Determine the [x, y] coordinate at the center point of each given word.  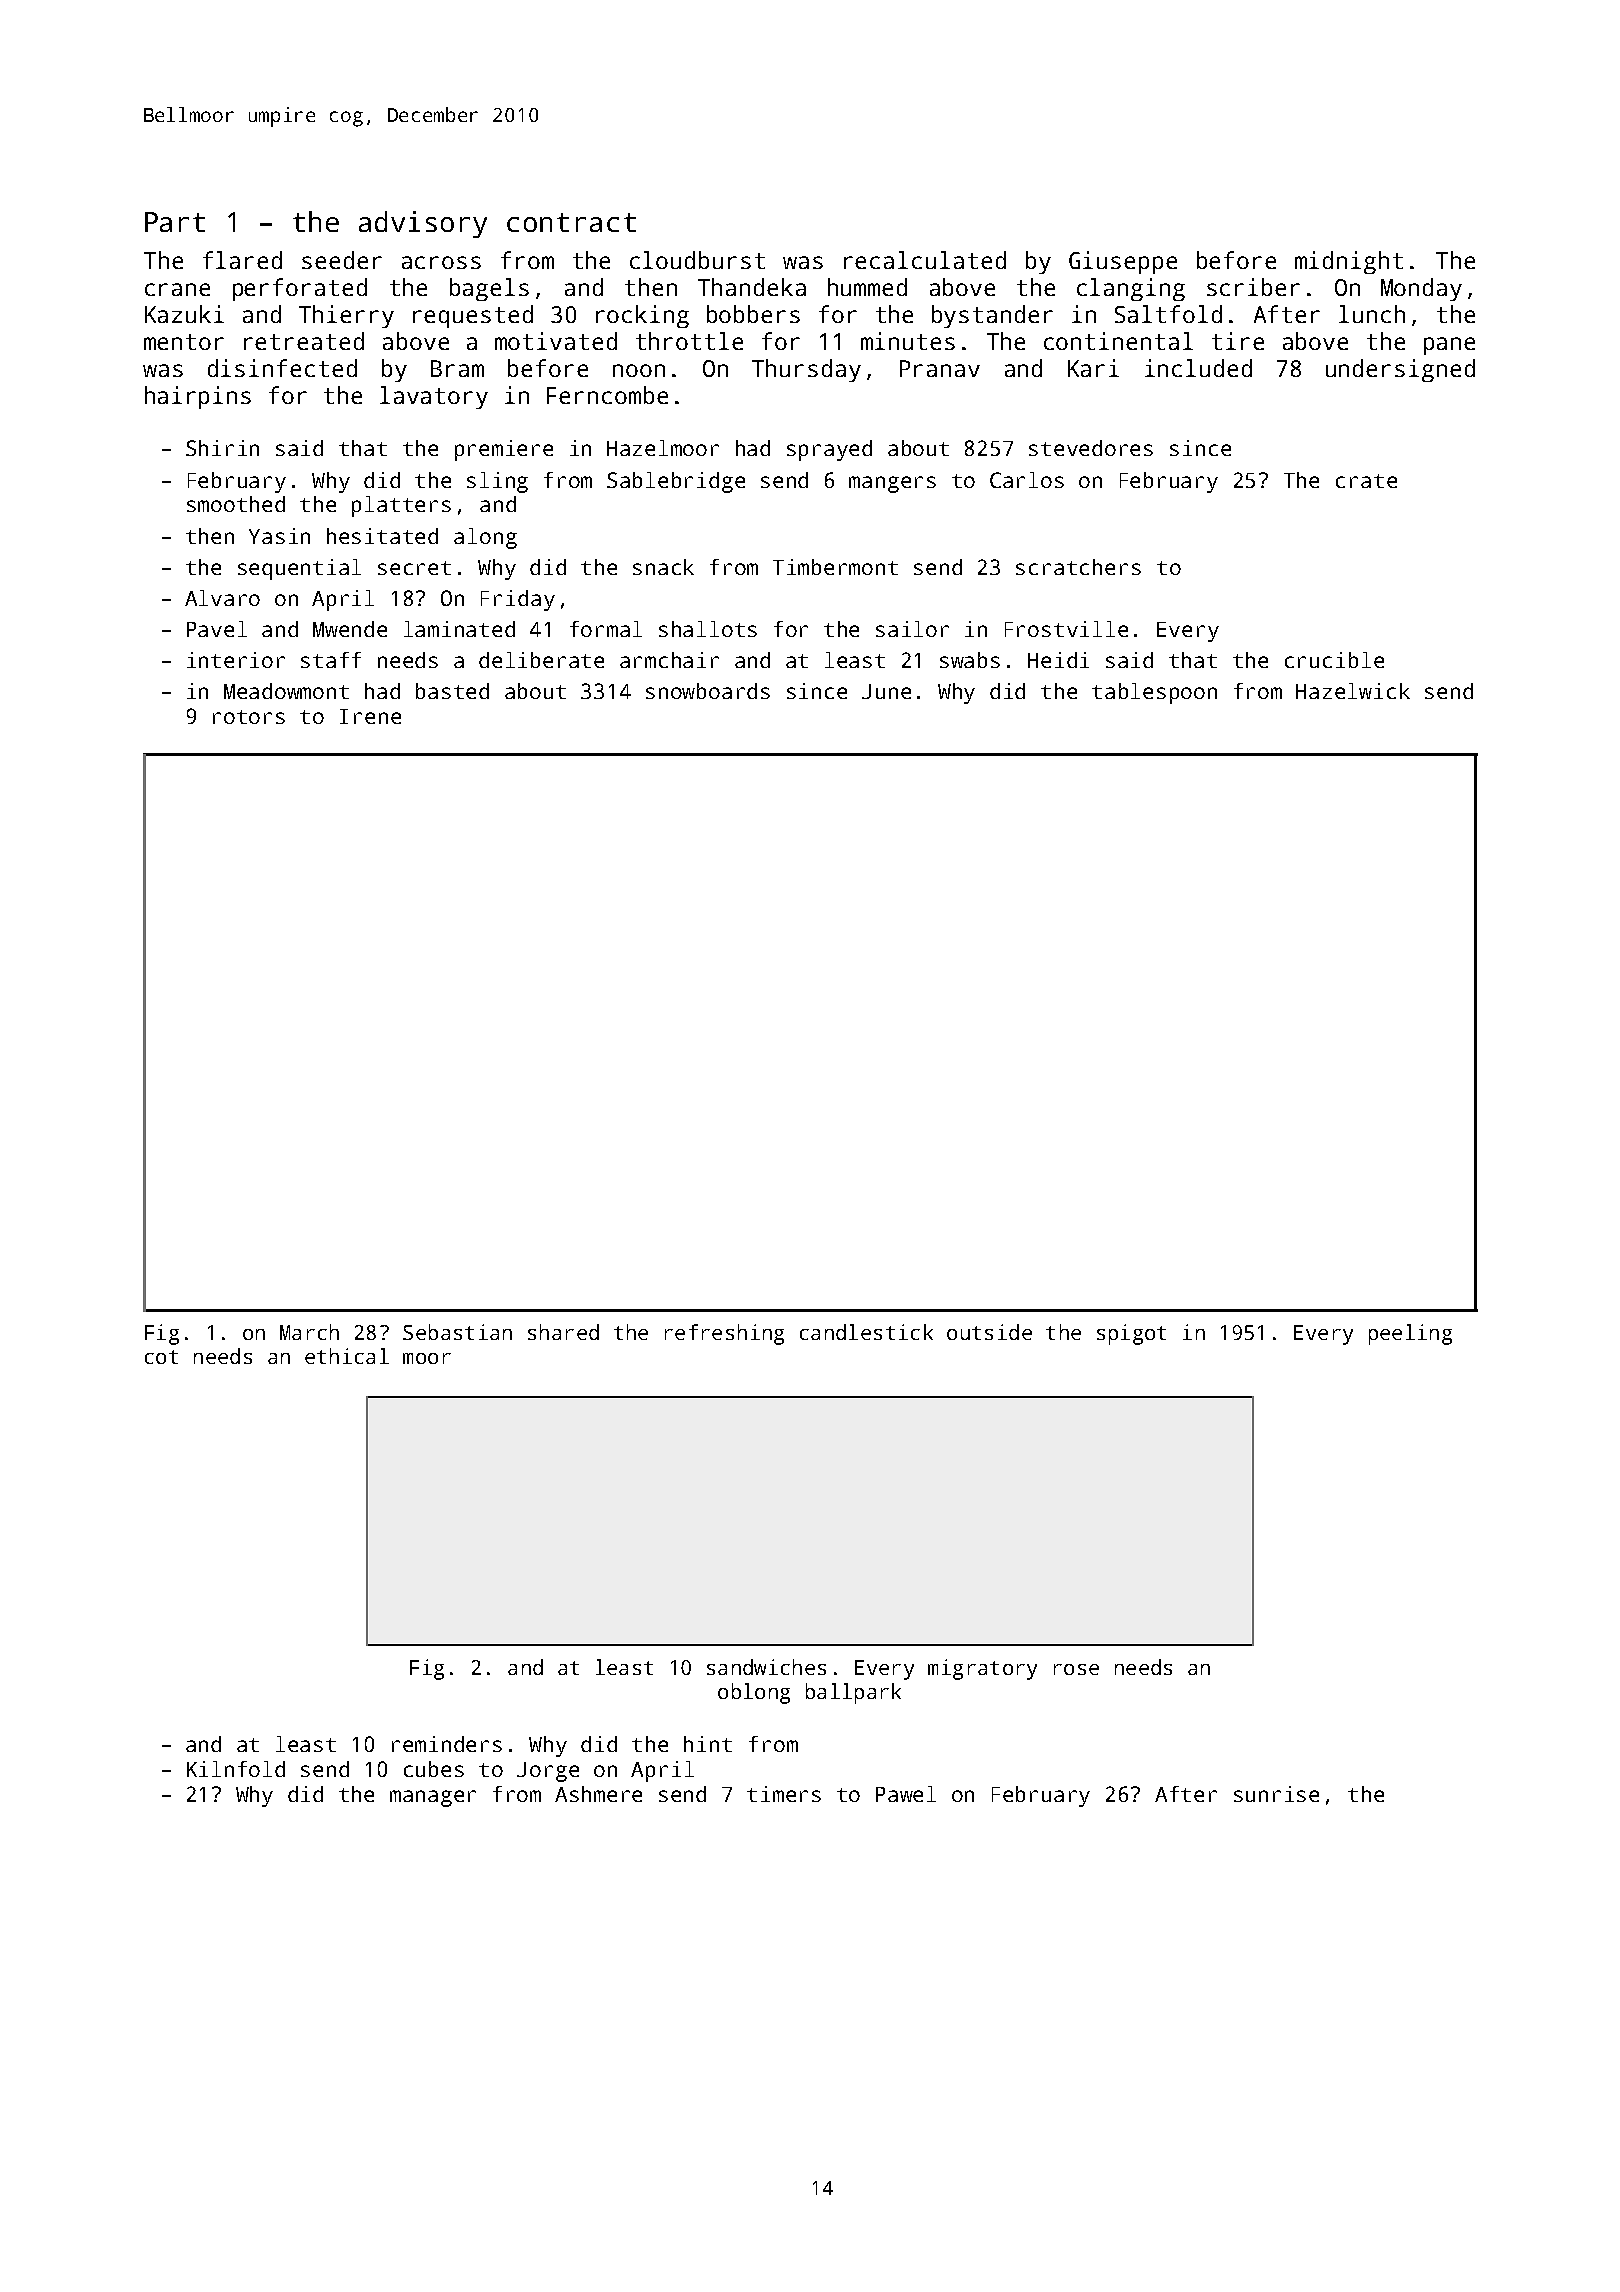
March [309, 1332]
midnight [1349, 262]
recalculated [925, 260]
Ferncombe [607, 395]
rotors [249, 717]
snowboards [708, 691]
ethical [347, 1356]
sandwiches [766, 1667]
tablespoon [1154, 693]
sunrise [1276, 1794]
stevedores [1091, 448]
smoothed [236, 504]
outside [989, 1332]
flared [242, 260]
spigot [1131, 1334]
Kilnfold [236, 1769]
